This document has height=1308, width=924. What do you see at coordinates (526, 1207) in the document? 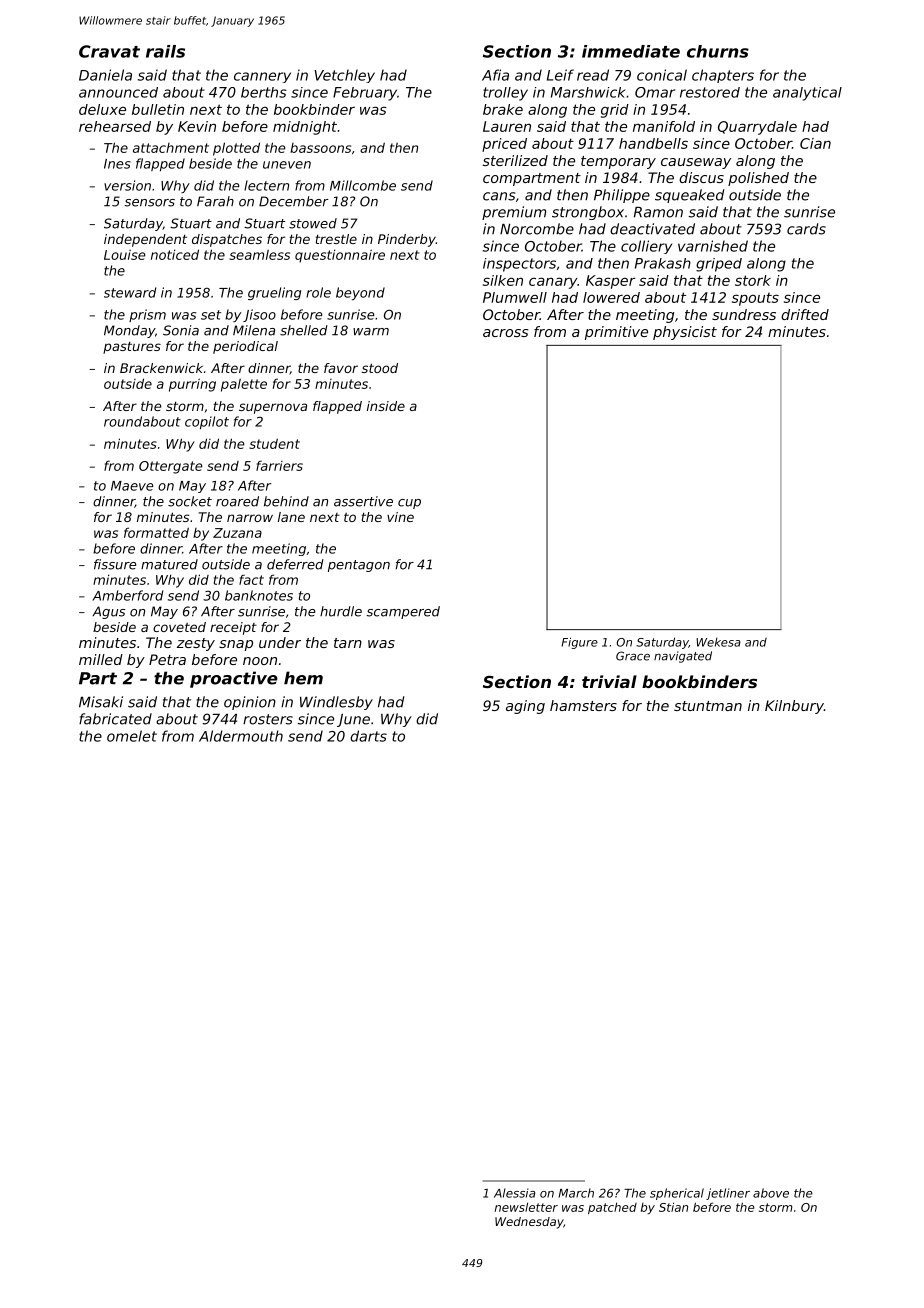
I see `newsletter` at bounding box center [526, 1207].
